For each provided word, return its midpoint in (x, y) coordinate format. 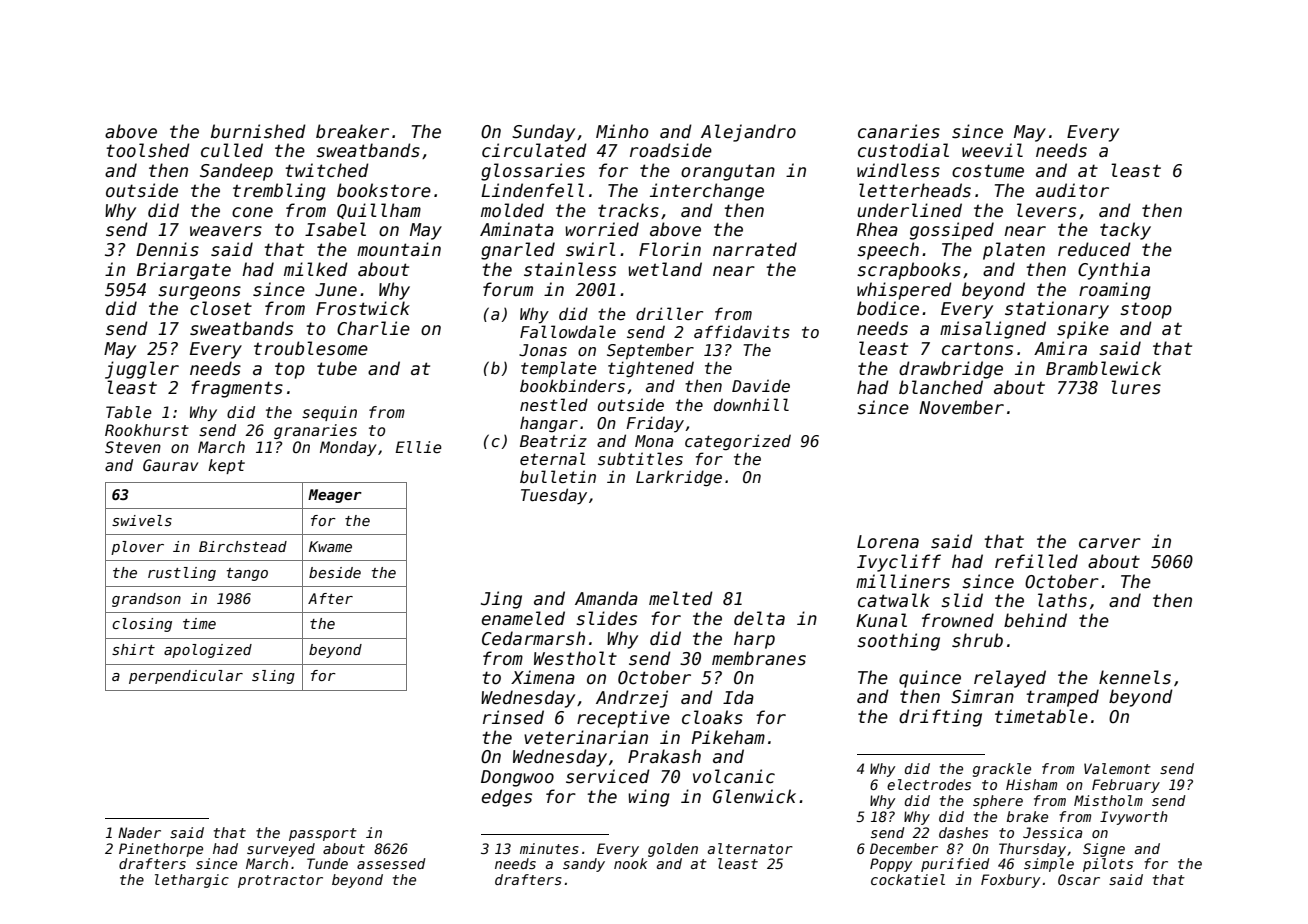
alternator (750, 848)
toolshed (148, 150)
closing (142, 625)
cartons (977, 349)
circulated (534, 150)
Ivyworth (1134, 818)
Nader (139, 832)
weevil (992, 150)
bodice (888, 308)
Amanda (606, 598)
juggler (142, 370)
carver (1110, 543)
